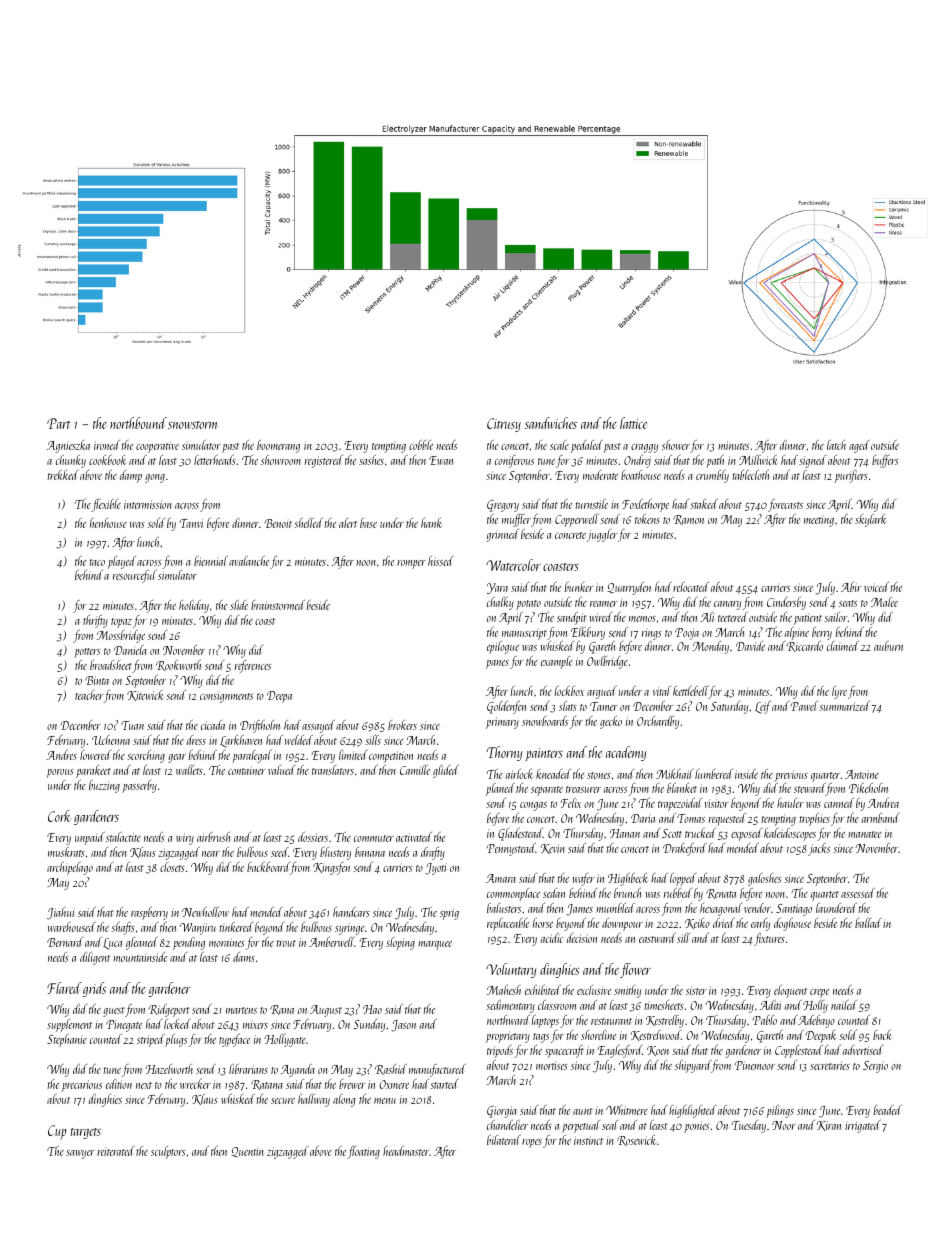 The width and height of the screenshot is (952, 1233). I want to click on consignments, so click(226, 698).
